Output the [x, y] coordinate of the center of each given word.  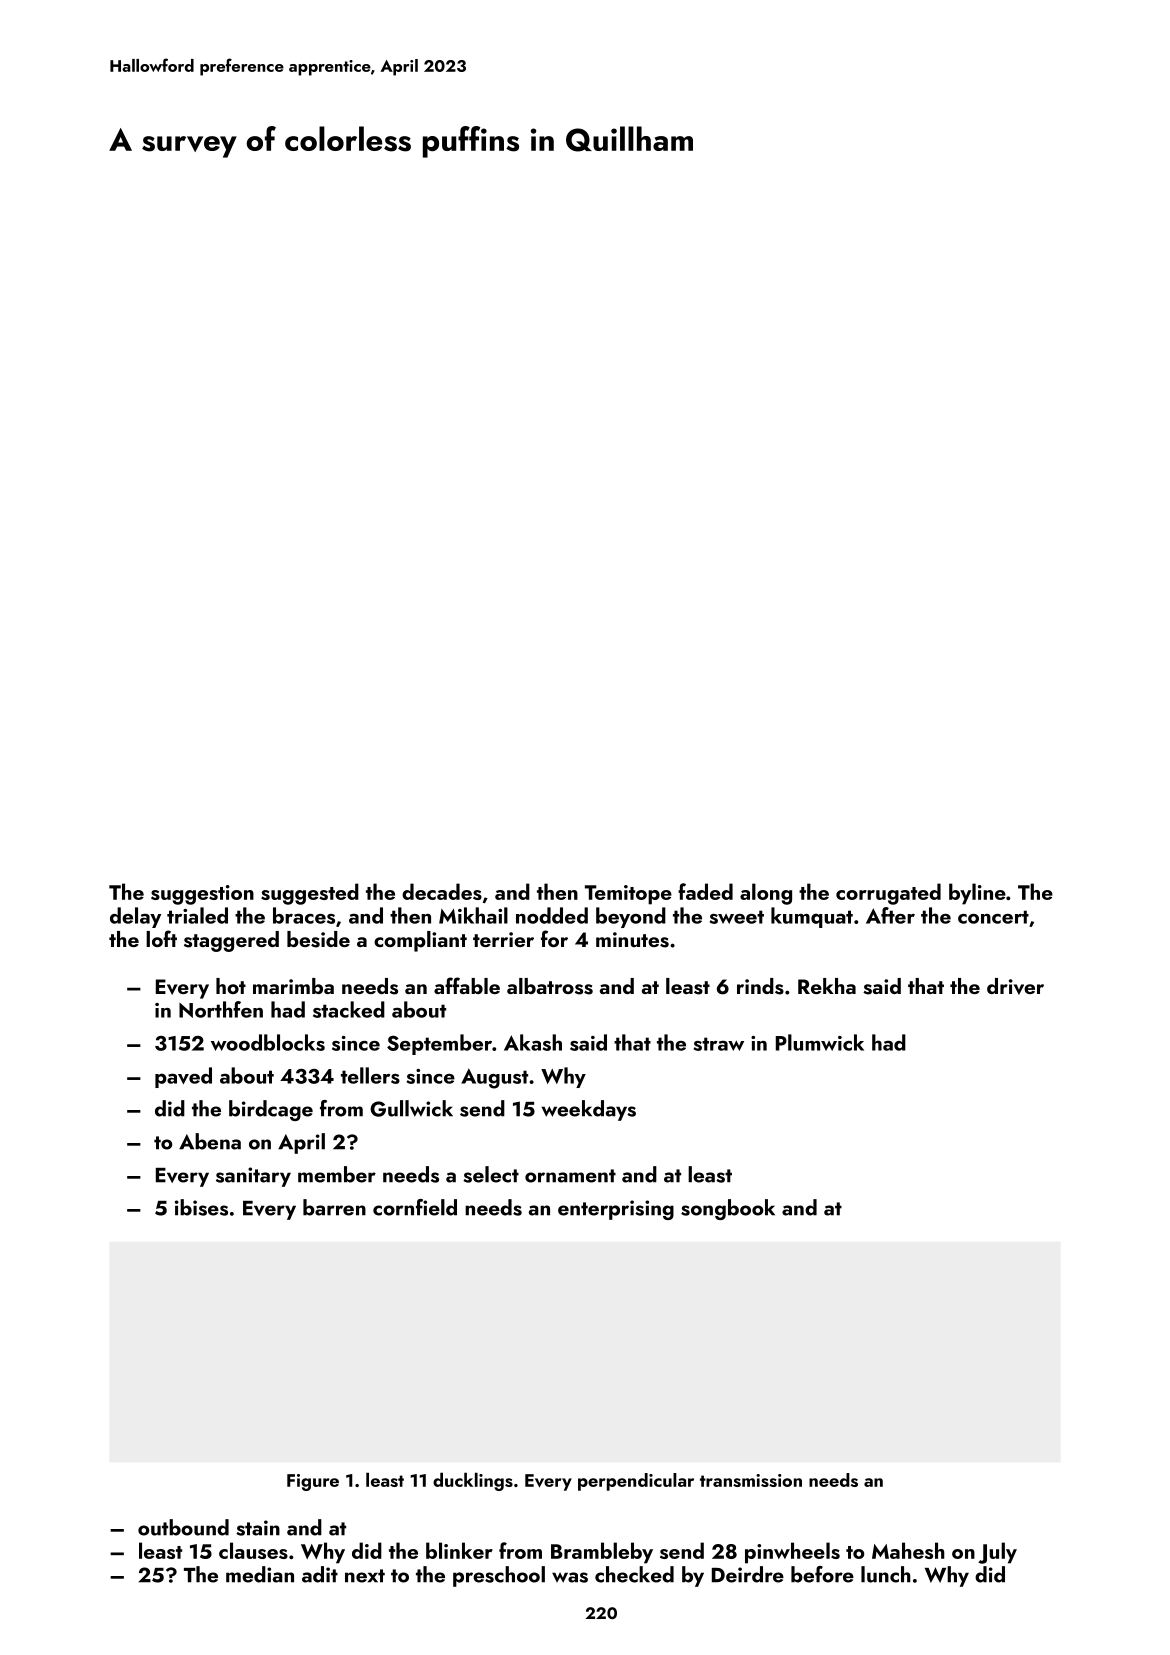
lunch [886, 1574]
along [766, 894]
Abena [210, 1141]
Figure [313, 1482]
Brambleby [602, 1553]
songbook [728, 1209]
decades [442, 891]
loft [161, 938]
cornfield [415, 1207]
